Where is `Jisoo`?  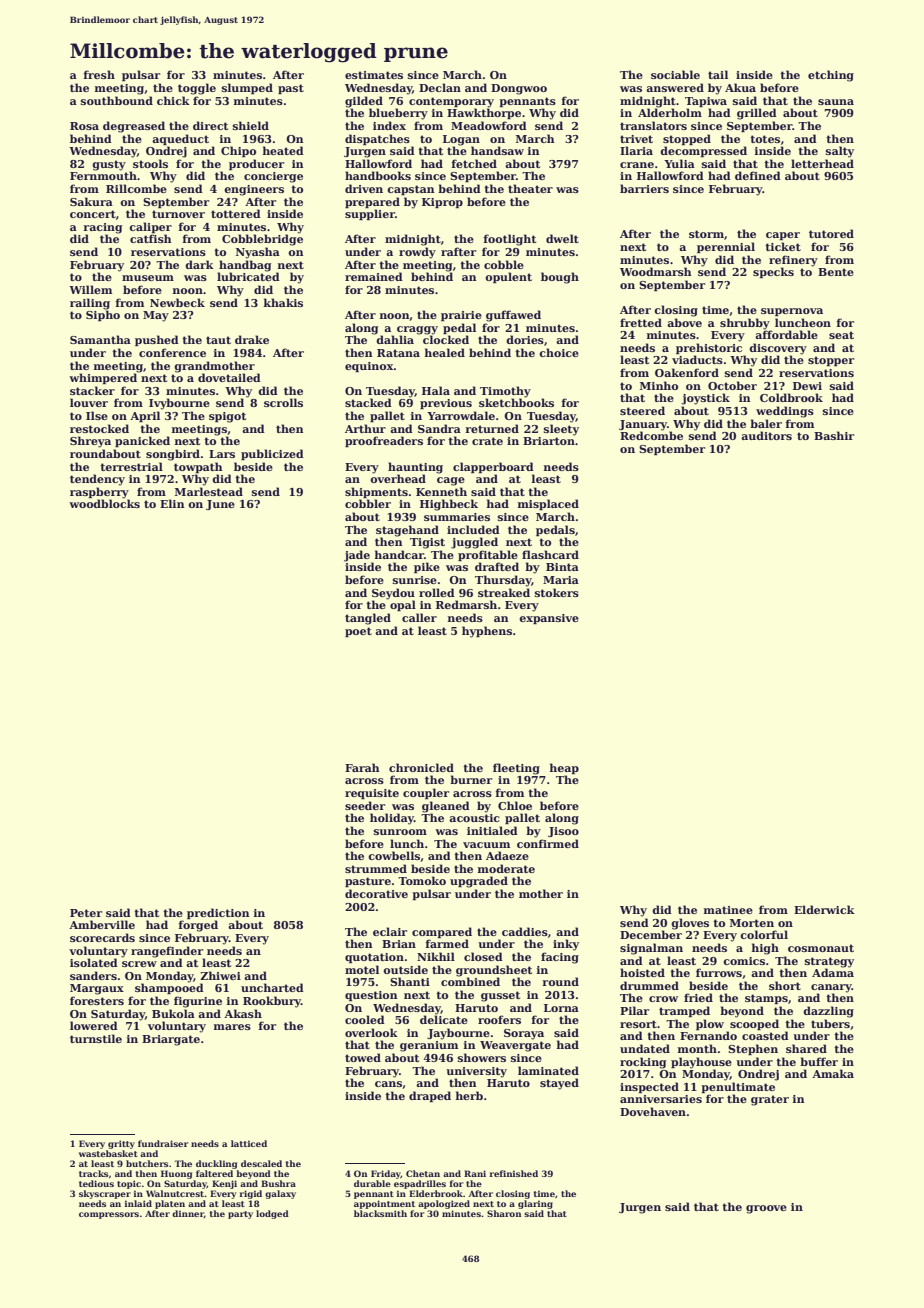
Jisoo is located at coordinates (563, 832).
